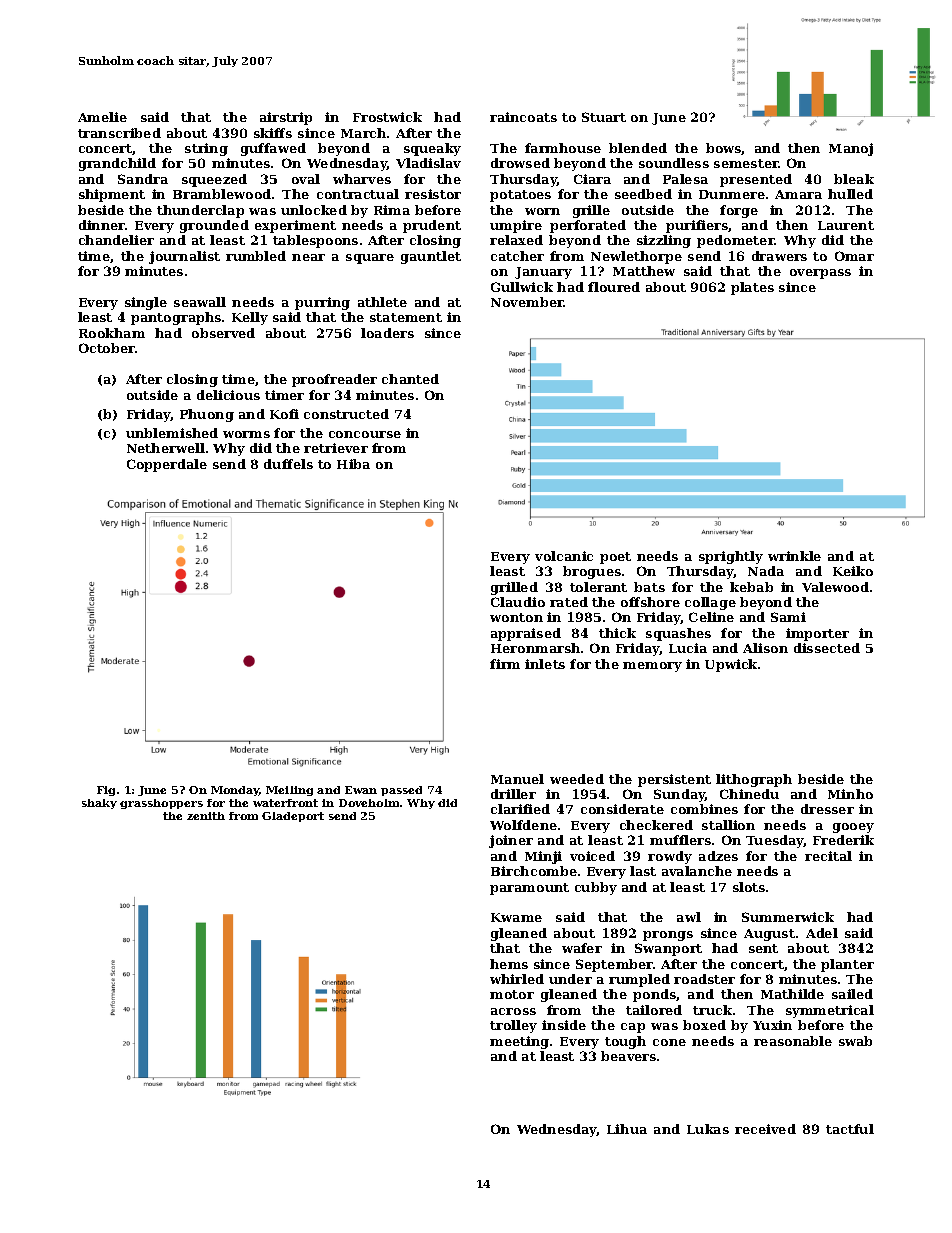 This image has width=952, height=1233. What do you see at coordinates (161, 804) in the image?
I see `grasshoppers` at bounding box center [161, 804].
